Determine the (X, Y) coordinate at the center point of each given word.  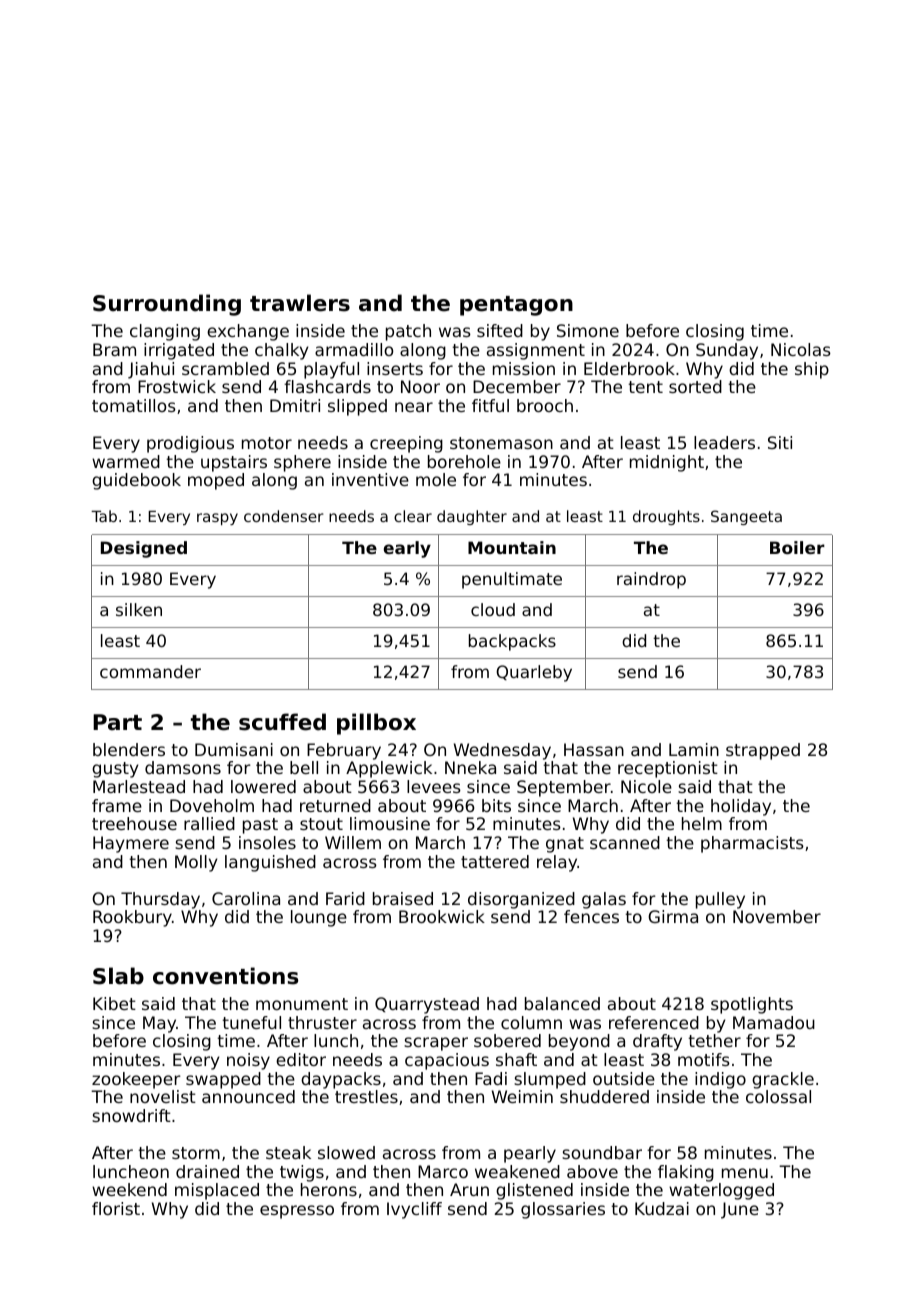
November (777, 916)
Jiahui (151, 370)
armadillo (354, 349)
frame (117, 805)
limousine (390, 823)
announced (248, 1096)
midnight (667, 463)
